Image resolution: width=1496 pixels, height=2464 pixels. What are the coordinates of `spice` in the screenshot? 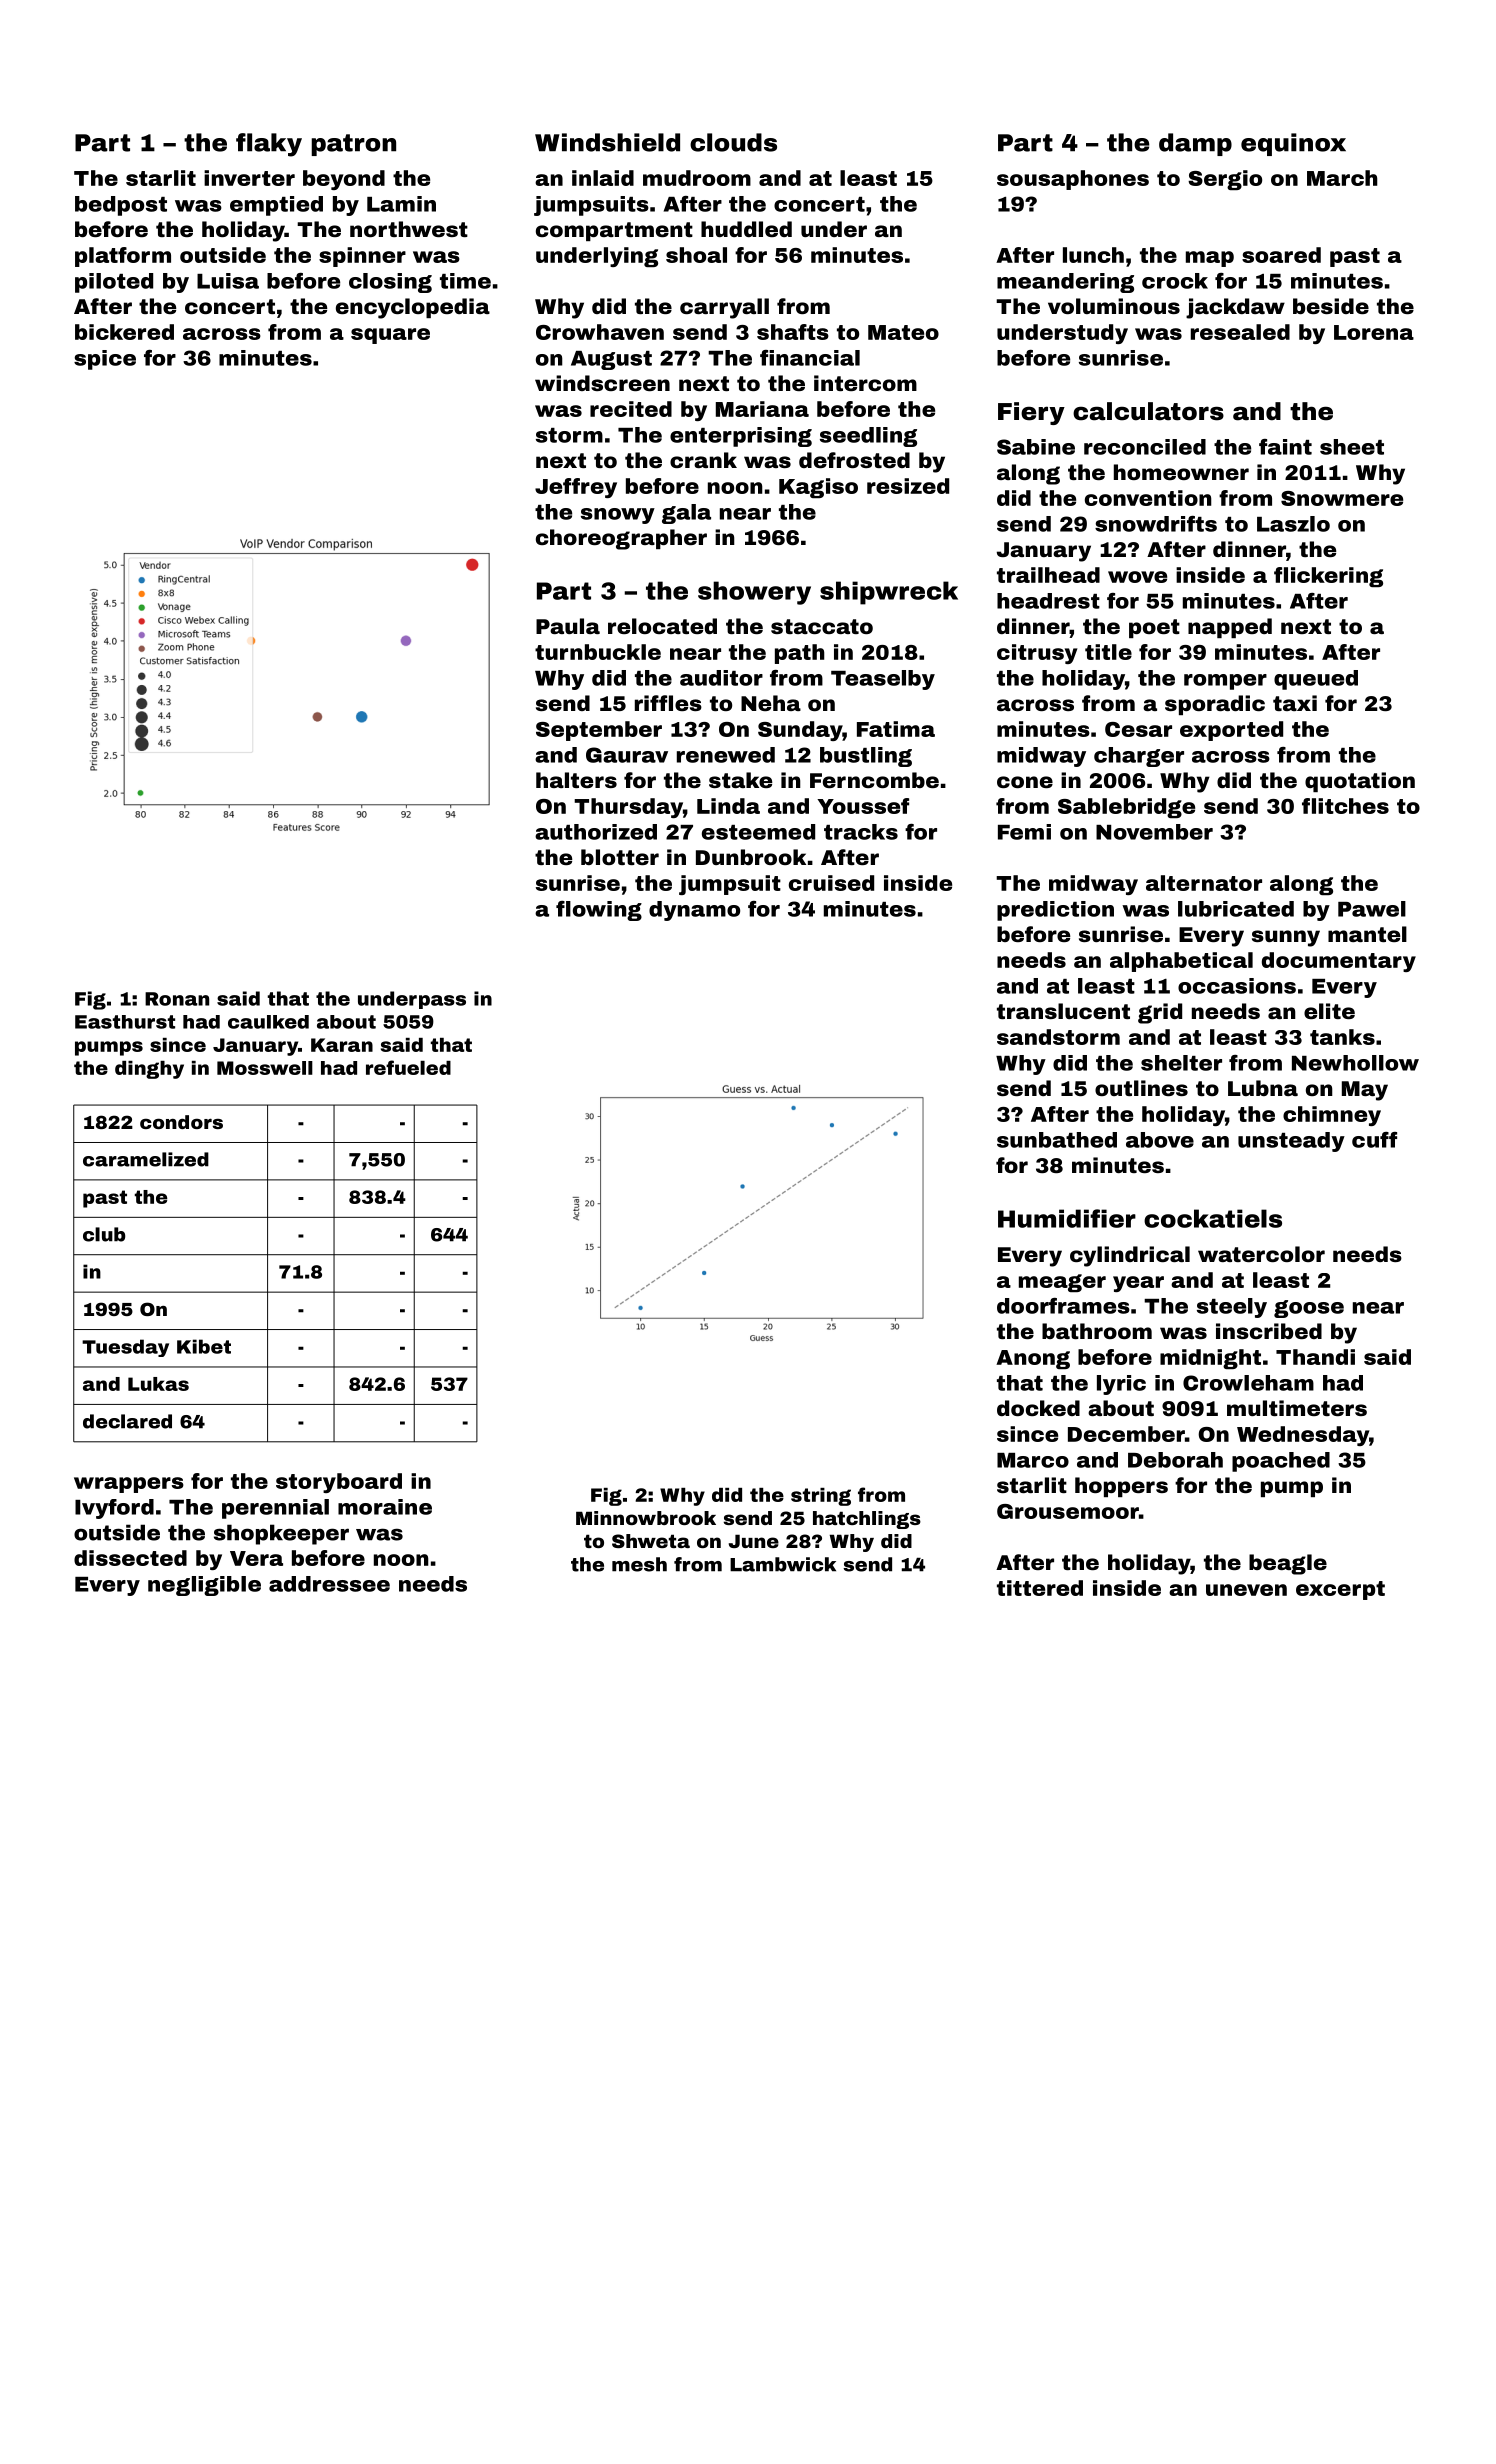 It's located at (105, 360).
